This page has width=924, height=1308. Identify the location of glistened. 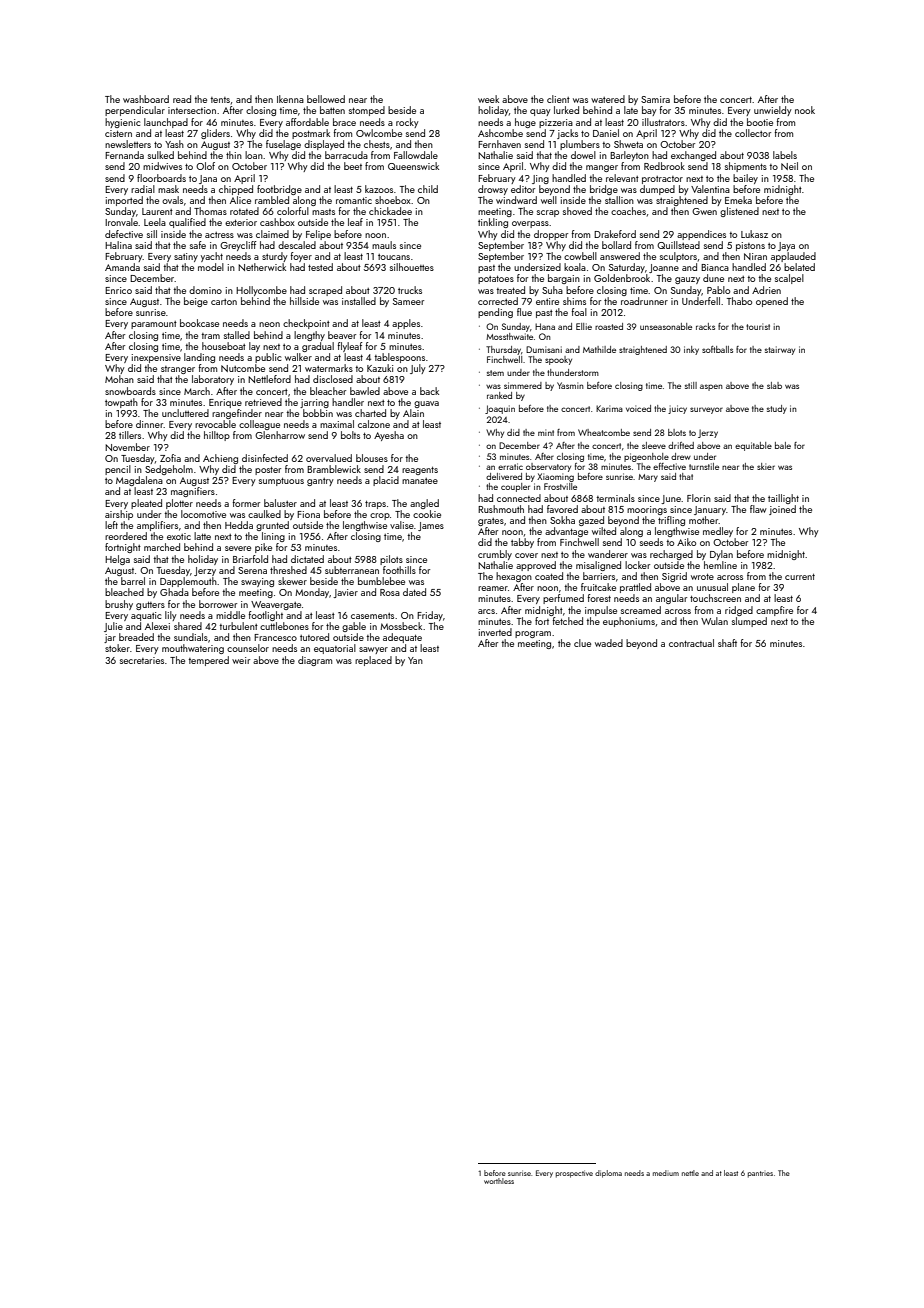
(739, 212).
